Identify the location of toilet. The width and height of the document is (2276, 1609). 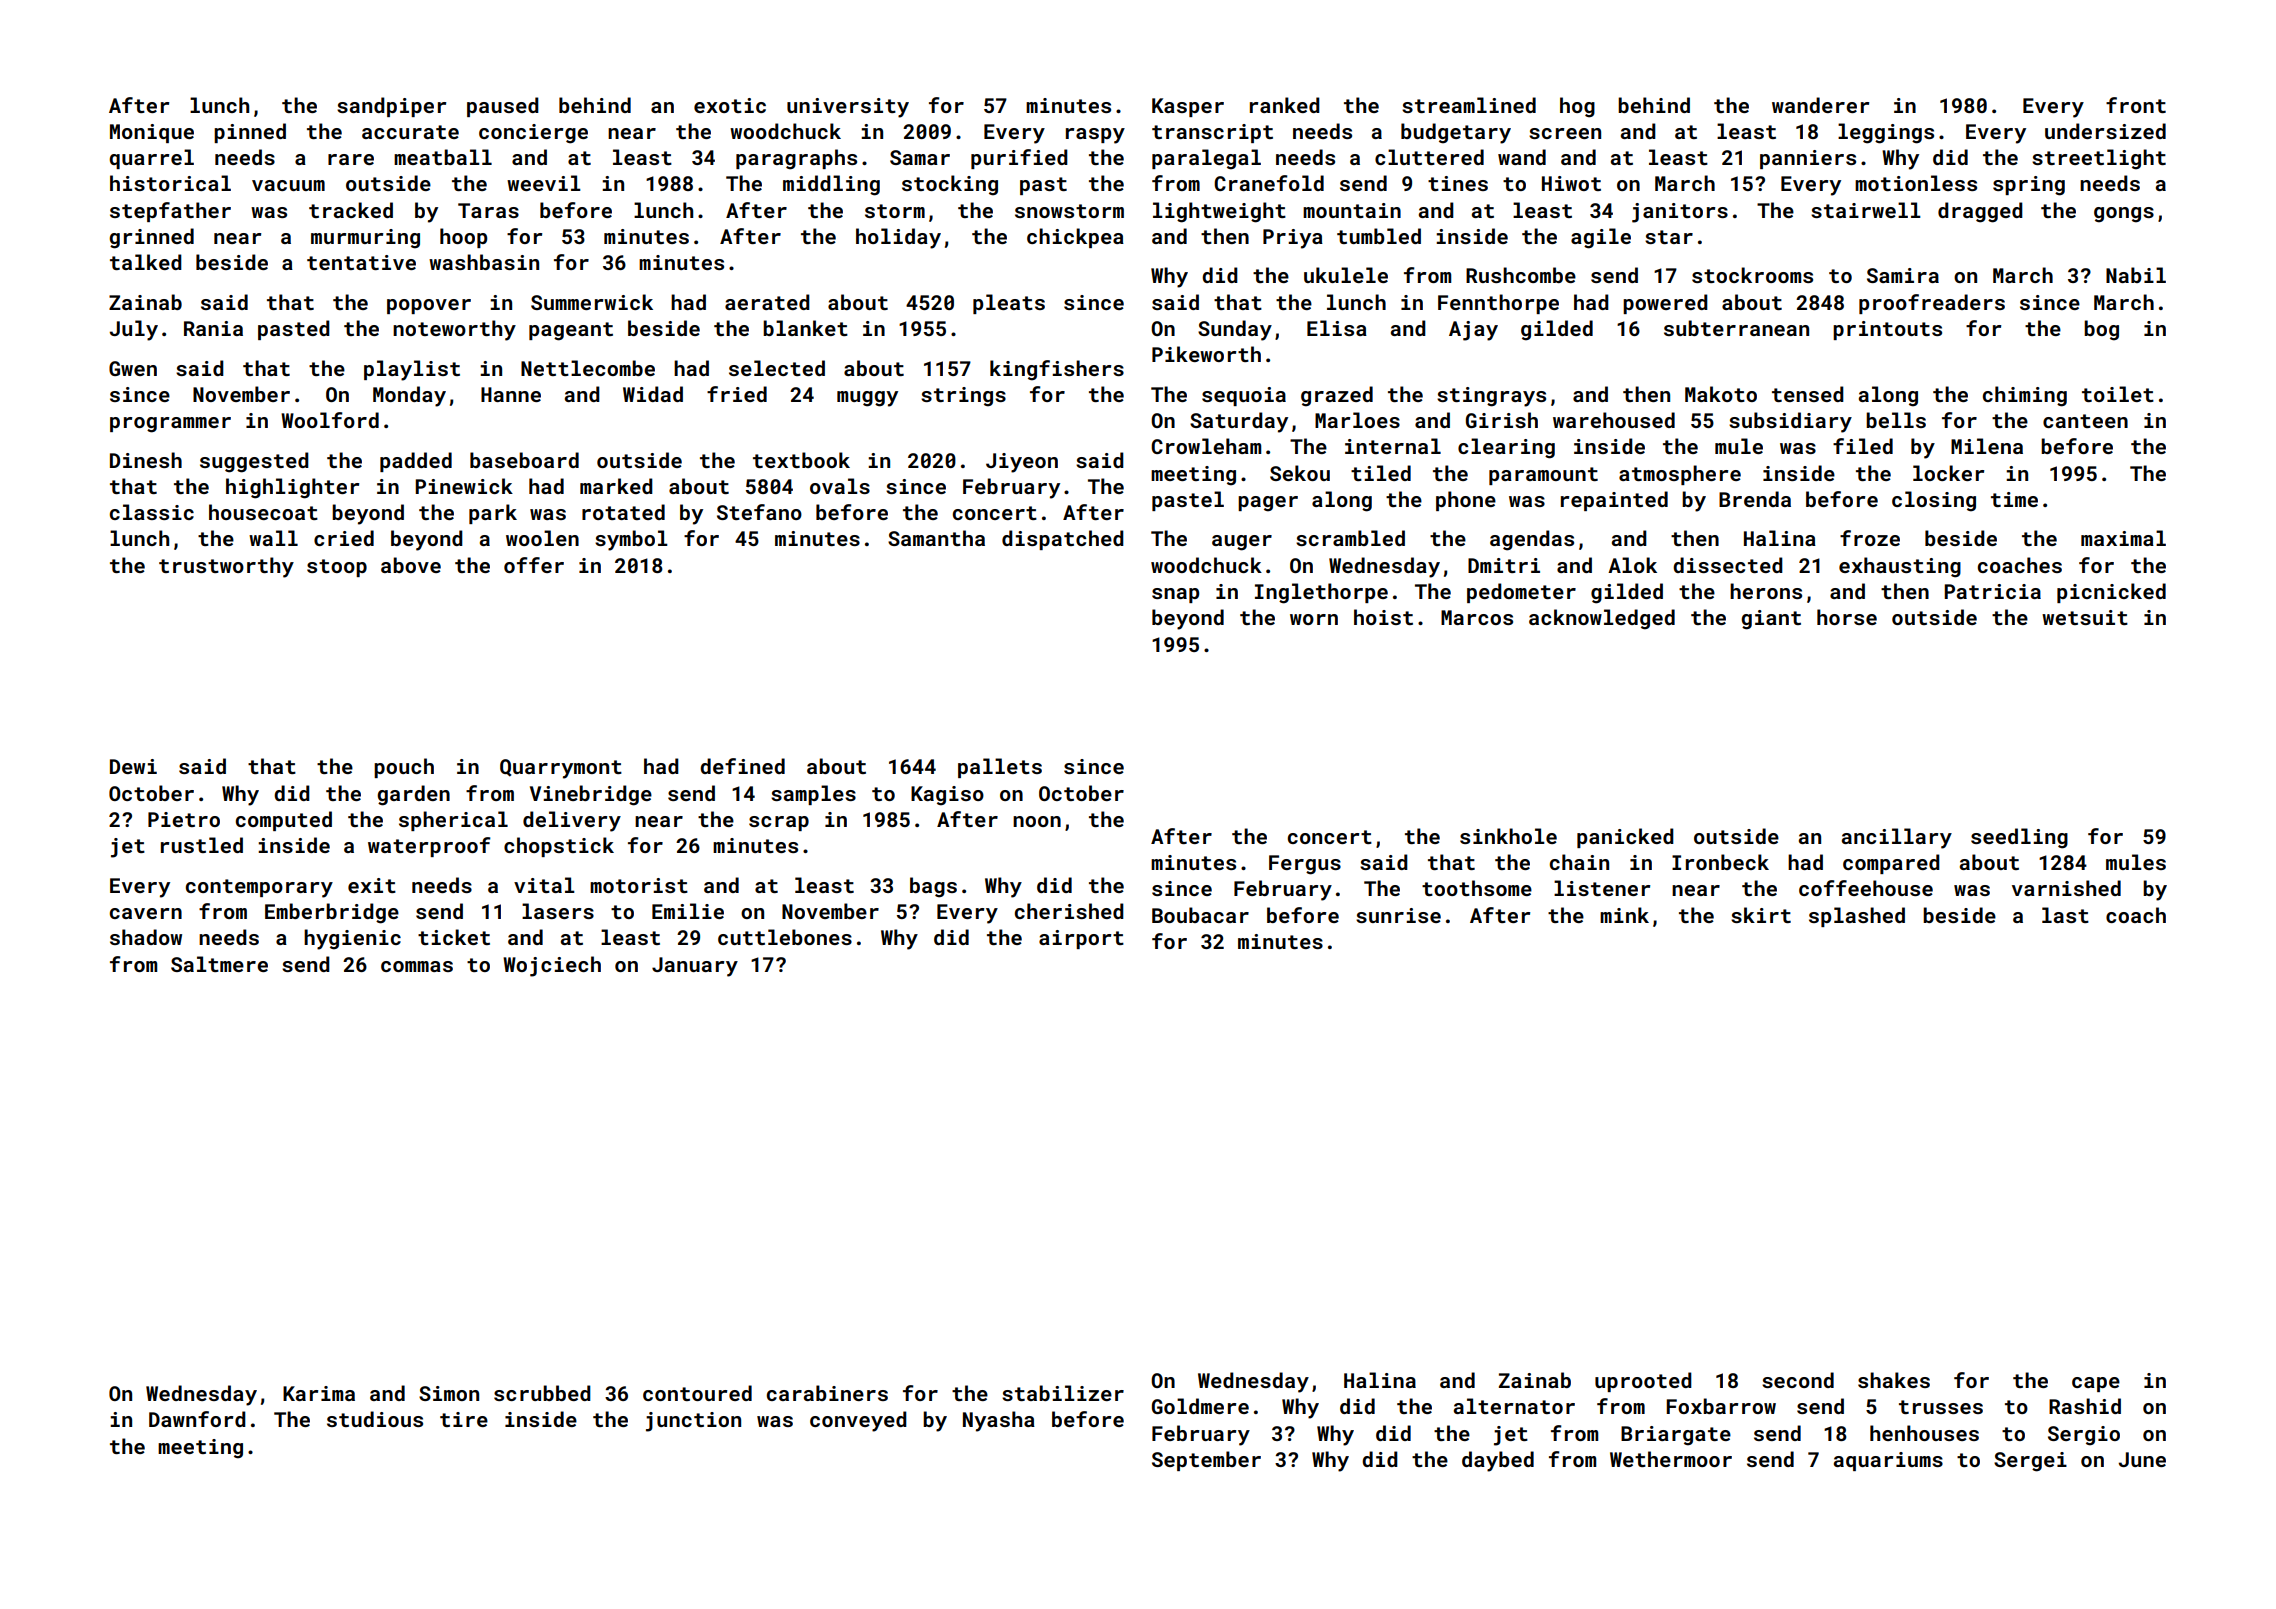
(2118, 394).
